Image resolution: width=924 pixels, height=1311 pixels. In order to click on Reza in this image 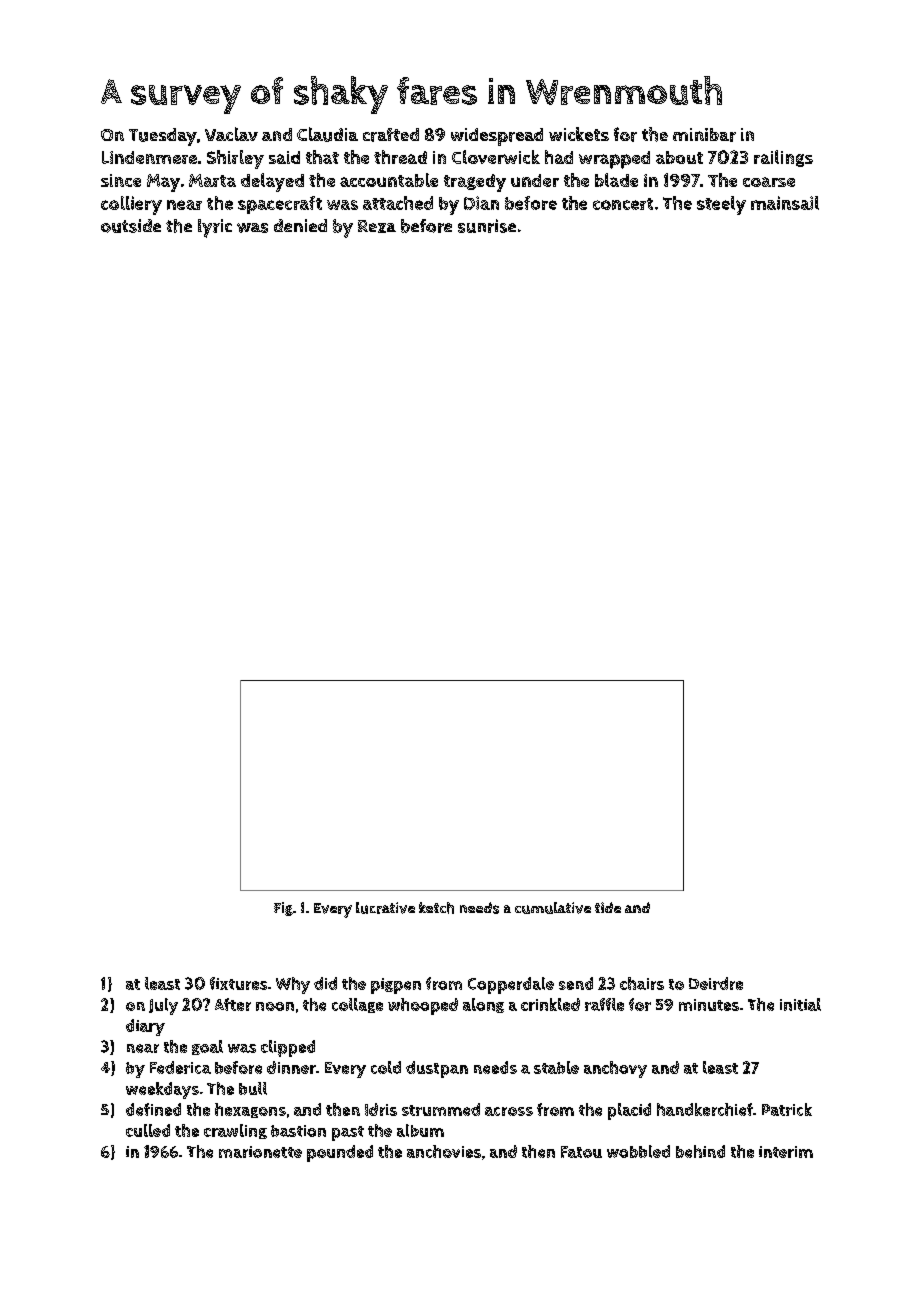, I will do `click(377, 226)`.
